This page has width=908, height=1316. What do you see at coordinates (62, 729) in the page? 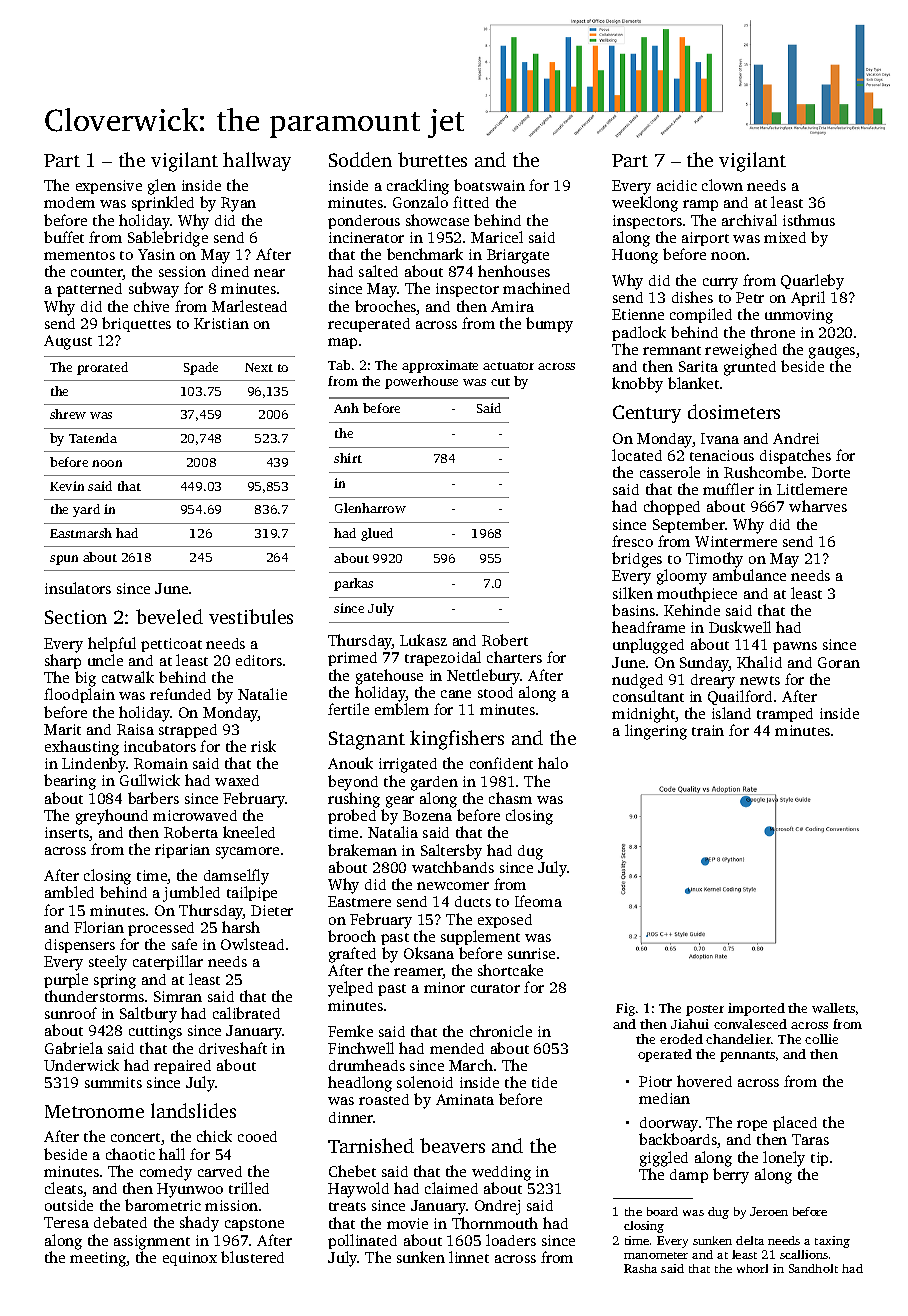
I see `Marit` at bounding box center [62, 729].
